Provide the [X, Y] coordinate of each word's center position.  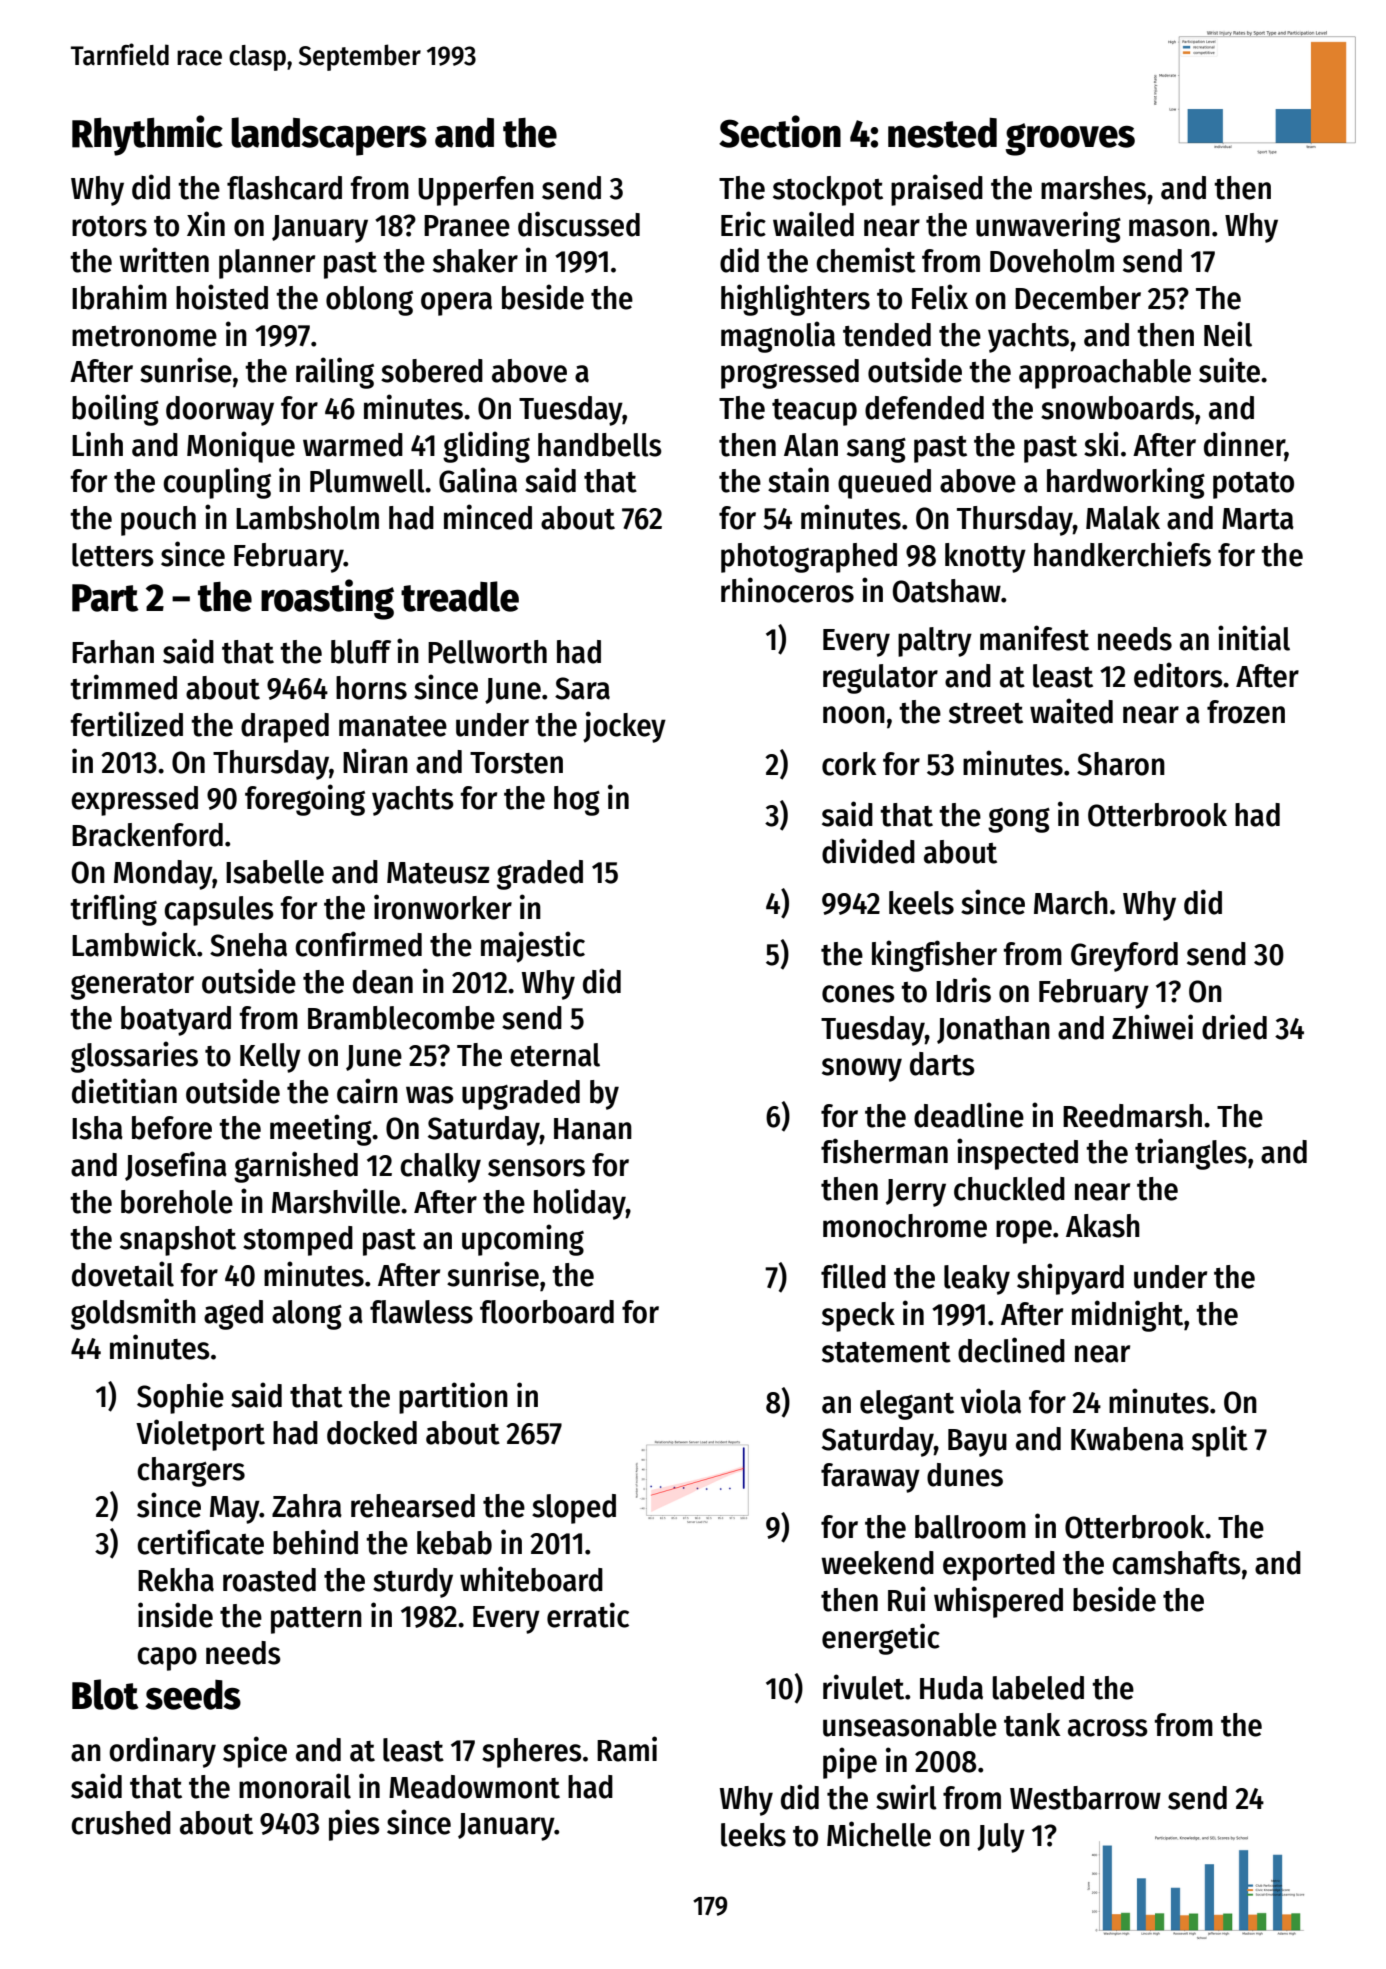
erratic [588, 1615]
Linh [97, 443]
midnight [1127, 1316]
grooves [1070, 139]
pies [354, 1825]
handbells [600, 445]
